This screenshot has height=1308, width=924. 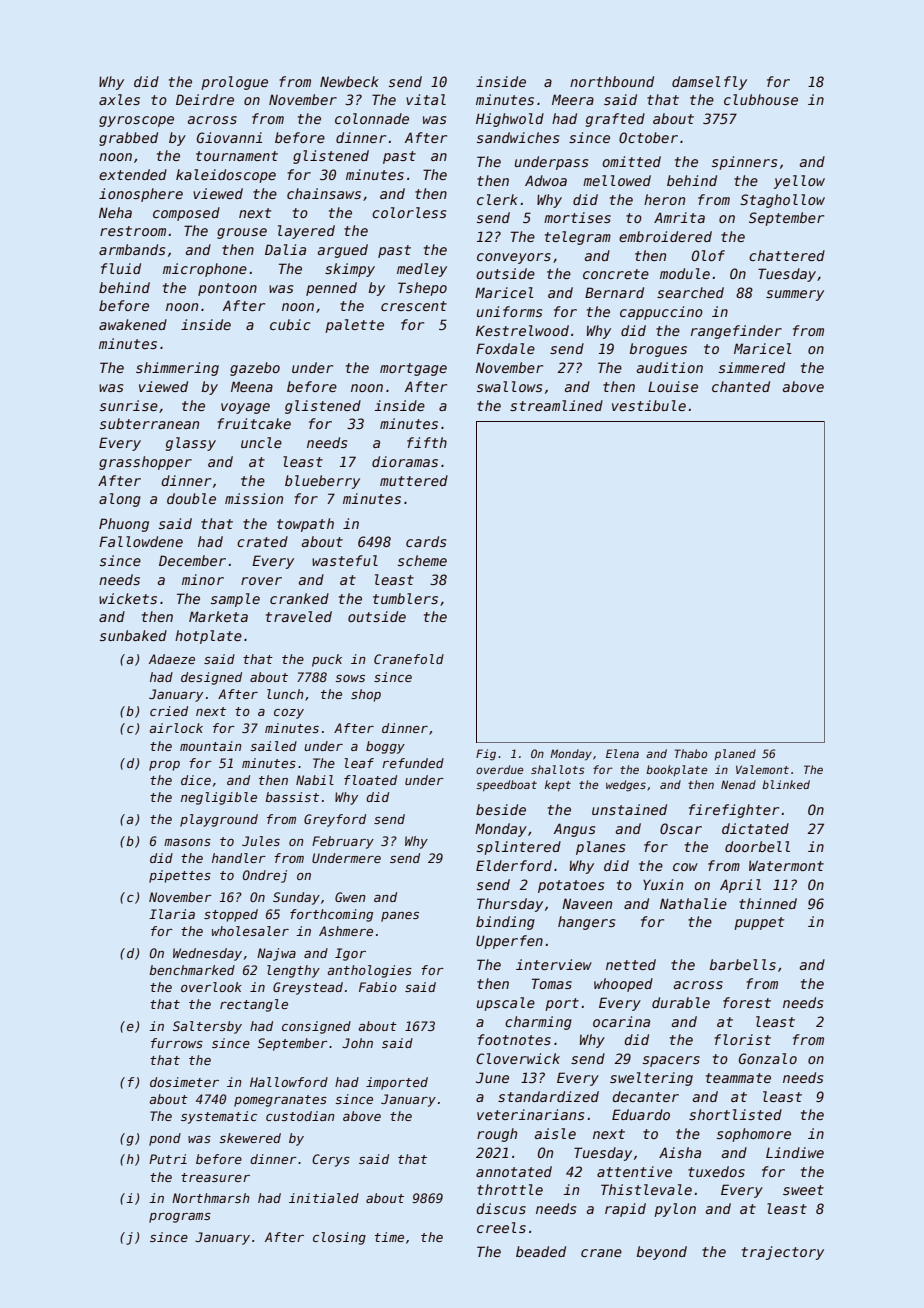 What do you see at coordinates (400, 917) in the screenshot?
I see `panes` at bounding box center [400, 917].
